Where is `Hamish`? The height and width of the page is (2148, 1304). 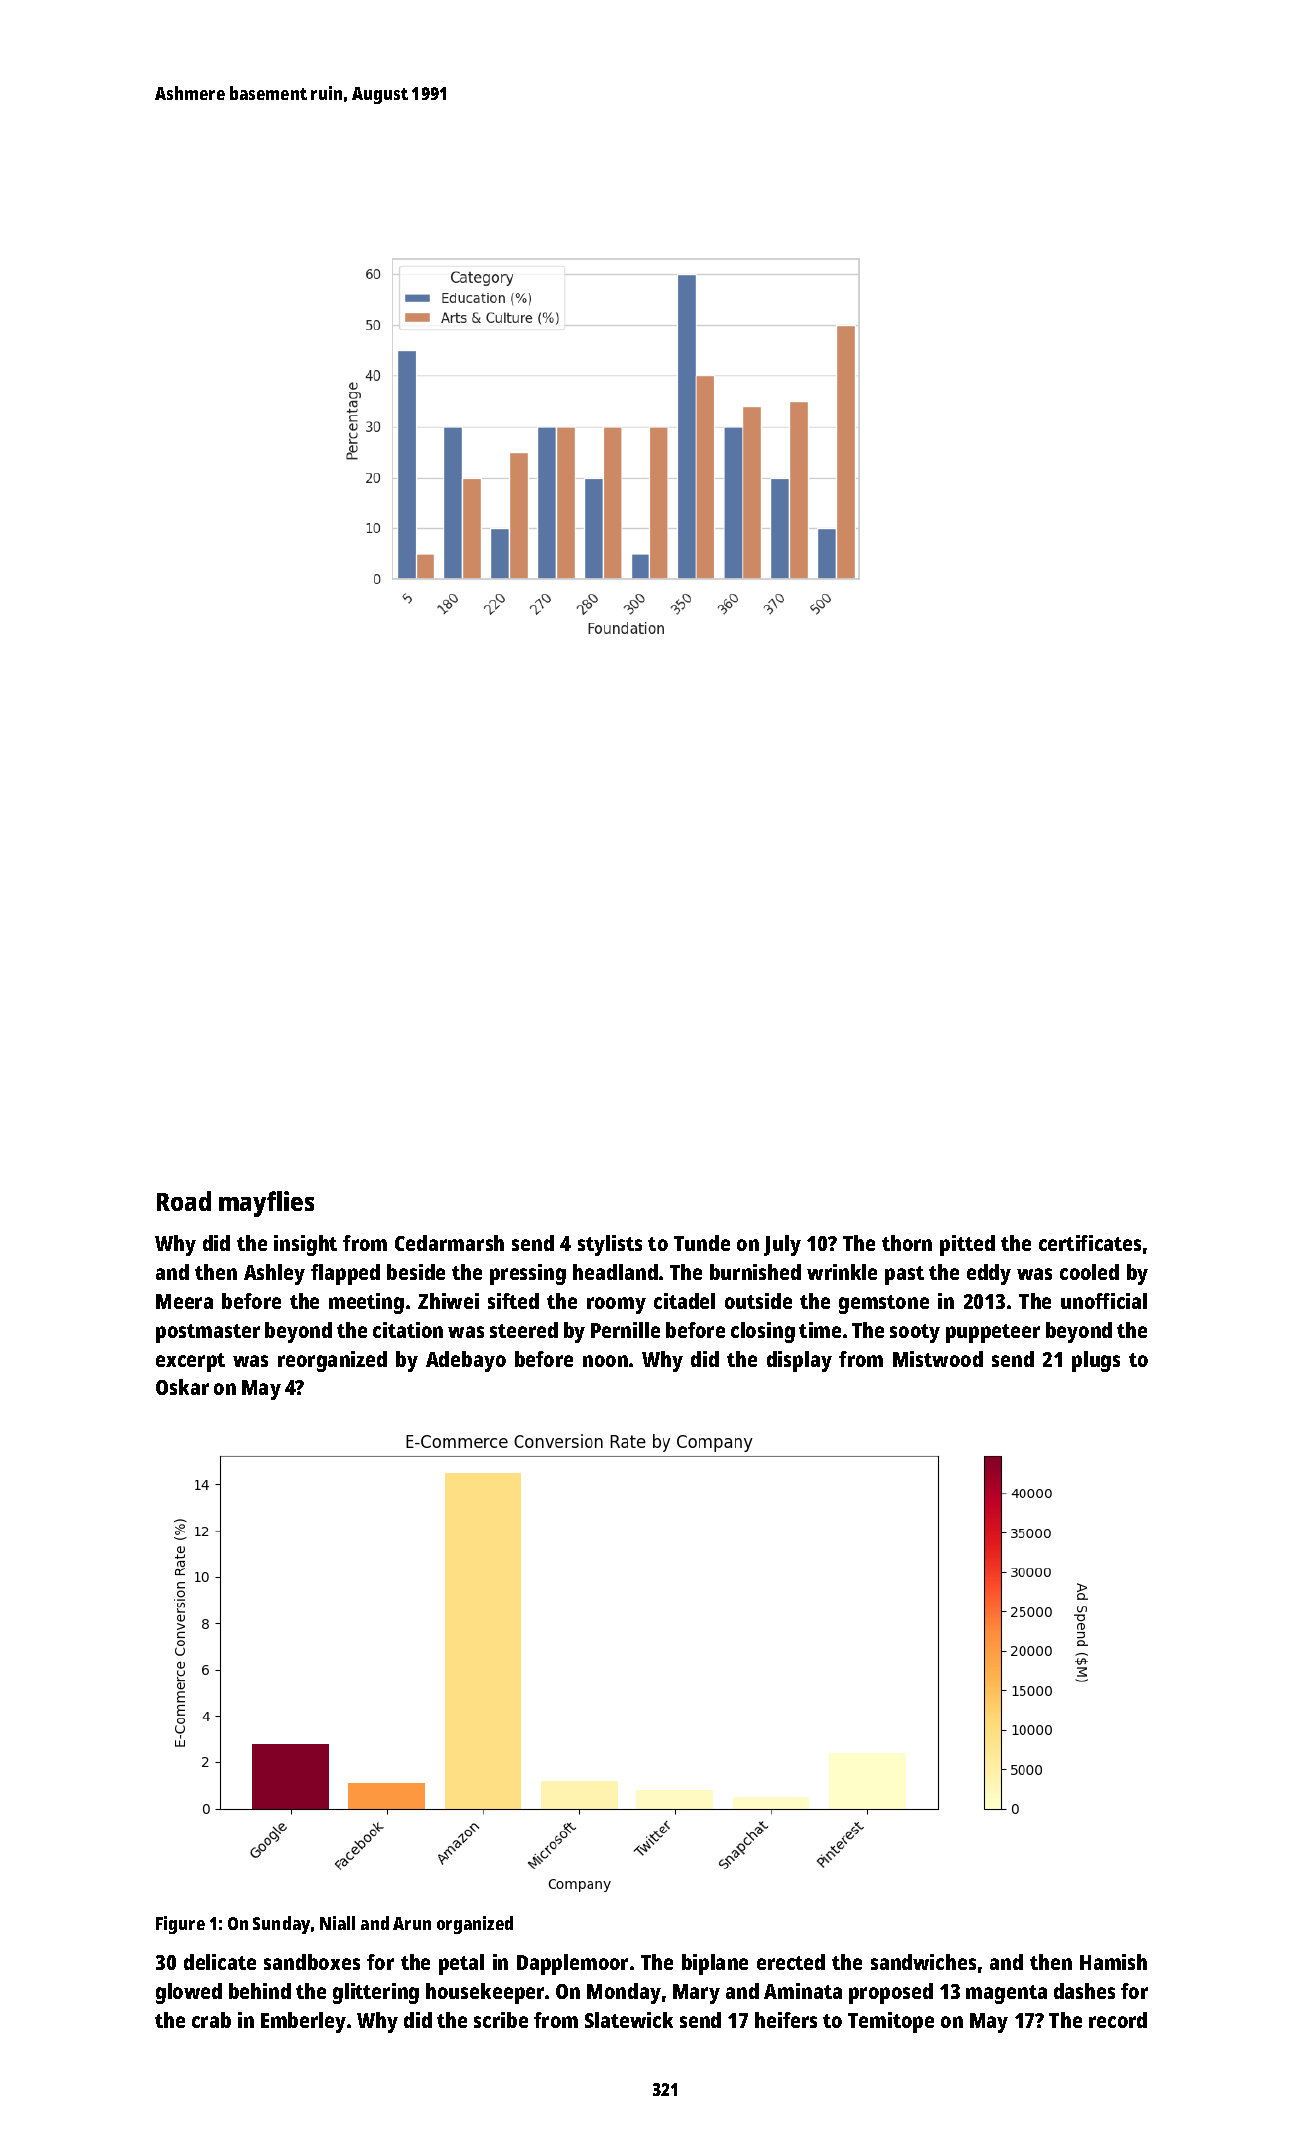 Hamish is located at coordinates (1113, 1962).
